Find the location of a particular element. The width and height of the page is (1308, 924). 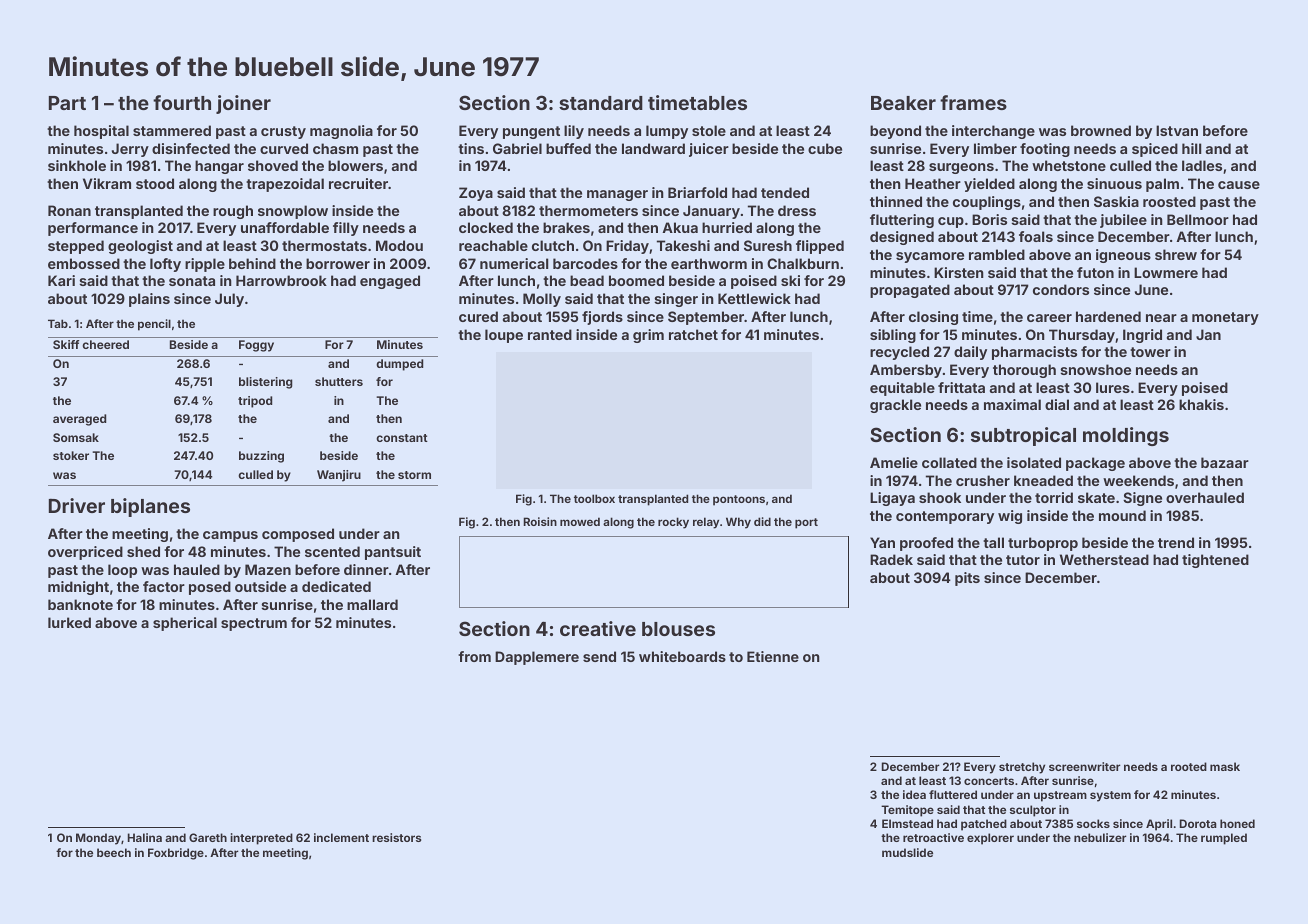

Monday is located at coordinates (98, 839).
